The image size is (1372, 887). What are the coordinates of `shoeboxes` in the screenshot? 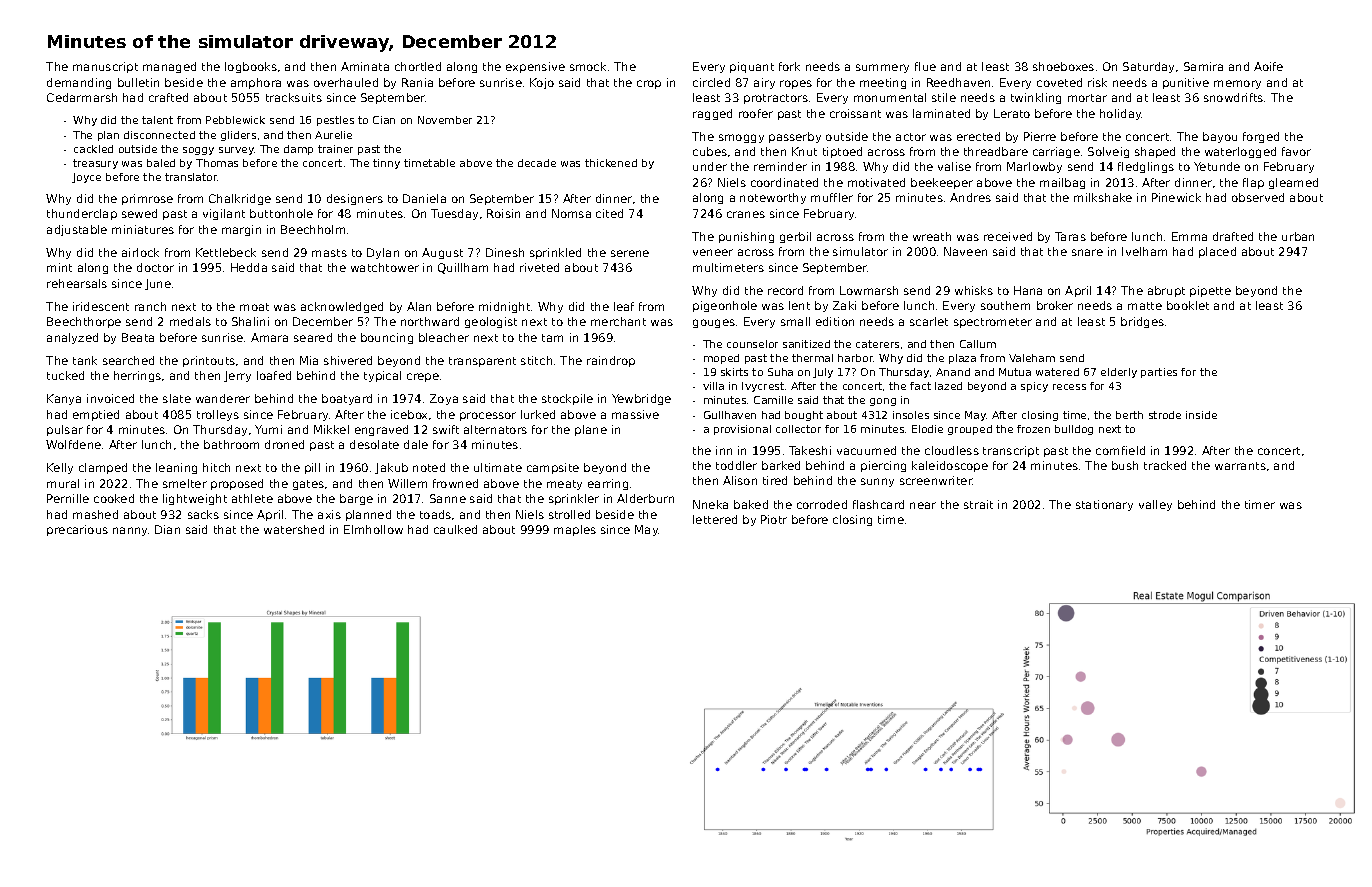 It's located at (1063, 66).
